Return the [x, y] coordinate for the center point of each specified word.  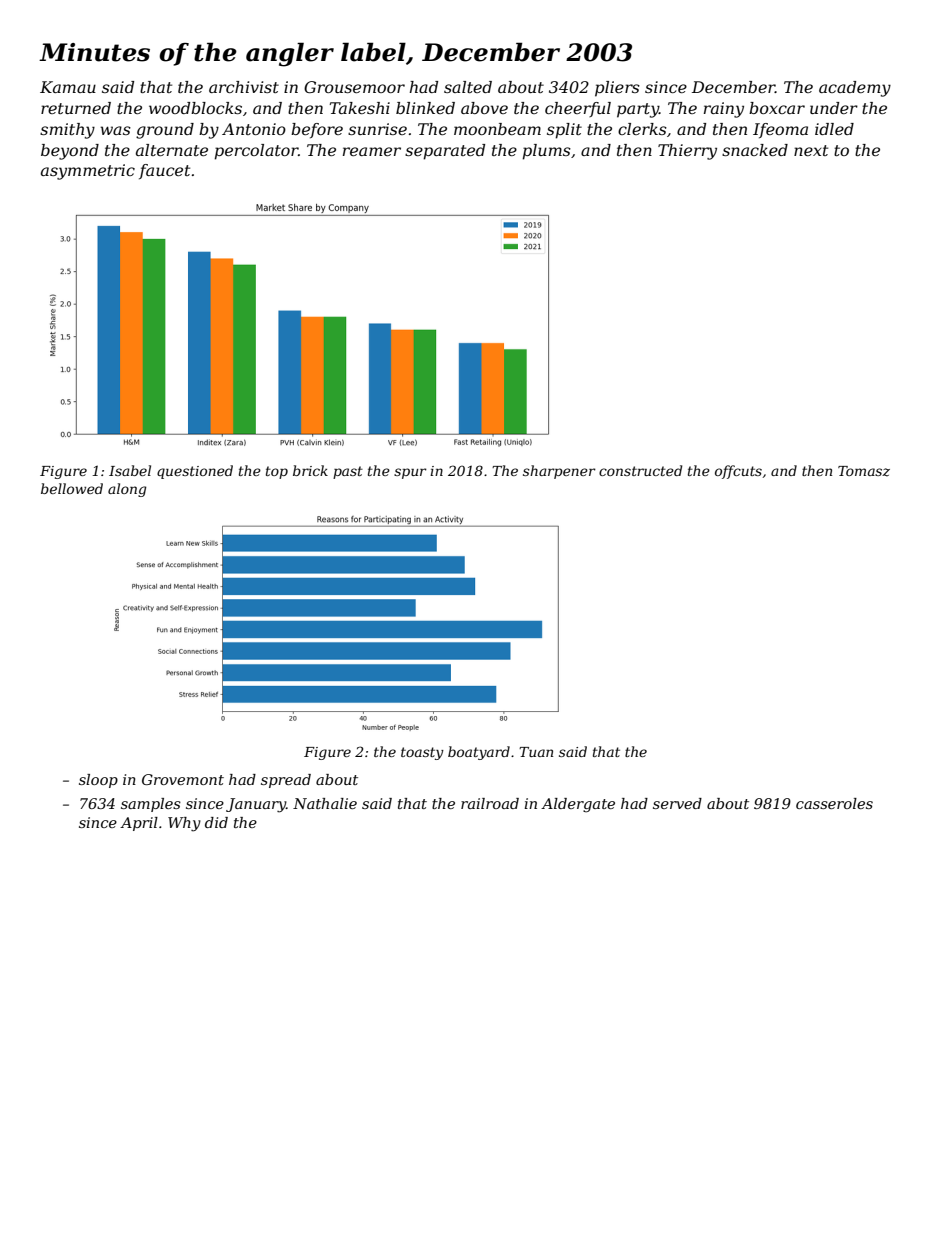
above [484, 108]
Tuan [536, 752]
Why [184, 824]
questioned [195, 472]
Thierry [687, 152]
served [677, 803]
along [127, 490]
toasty [422, 753]
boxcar [777, 108]
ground [165, 131]
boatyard [479, 753]
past [348, 472]
